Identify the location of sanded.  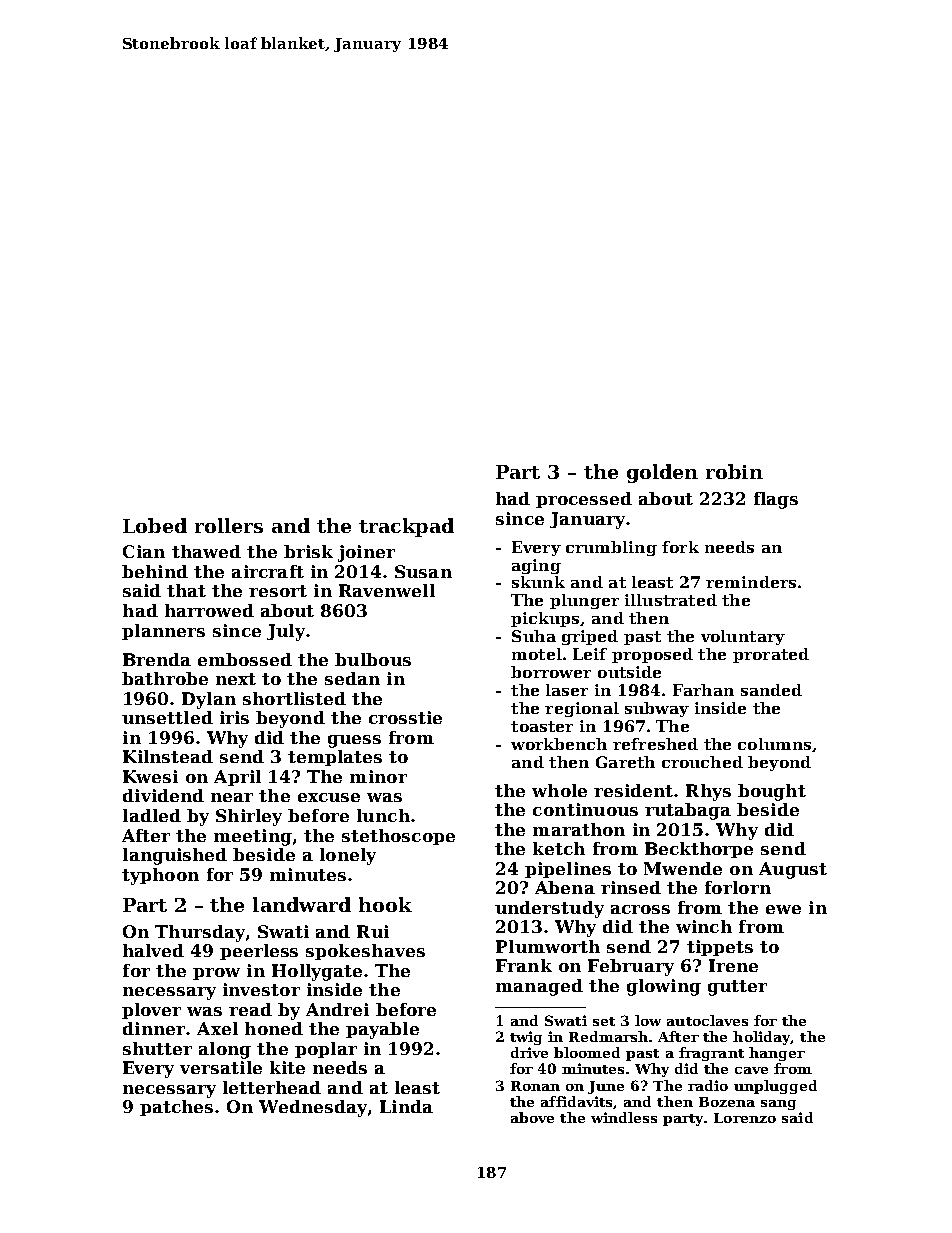
(771, 690).
